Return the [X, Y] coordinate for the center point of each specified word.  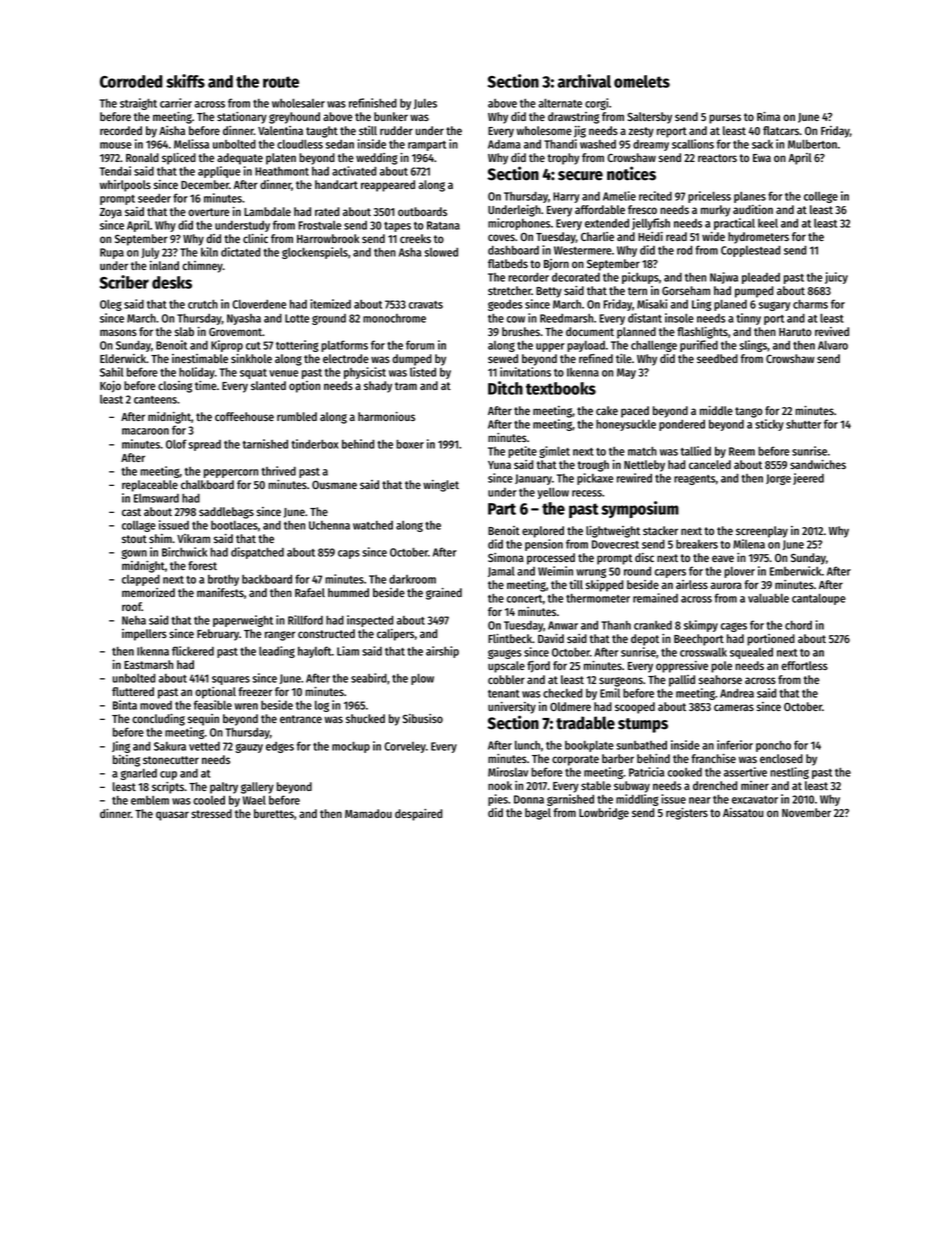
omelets [642, 81]
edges [280, 747]
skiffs [185, 81]
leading [277, 652]
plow [422, 679]
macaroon [145, 431]
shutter [803, 424]
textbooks [561, 388]
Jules [425, 103]
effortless [804, 665]
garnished [570, 800]
